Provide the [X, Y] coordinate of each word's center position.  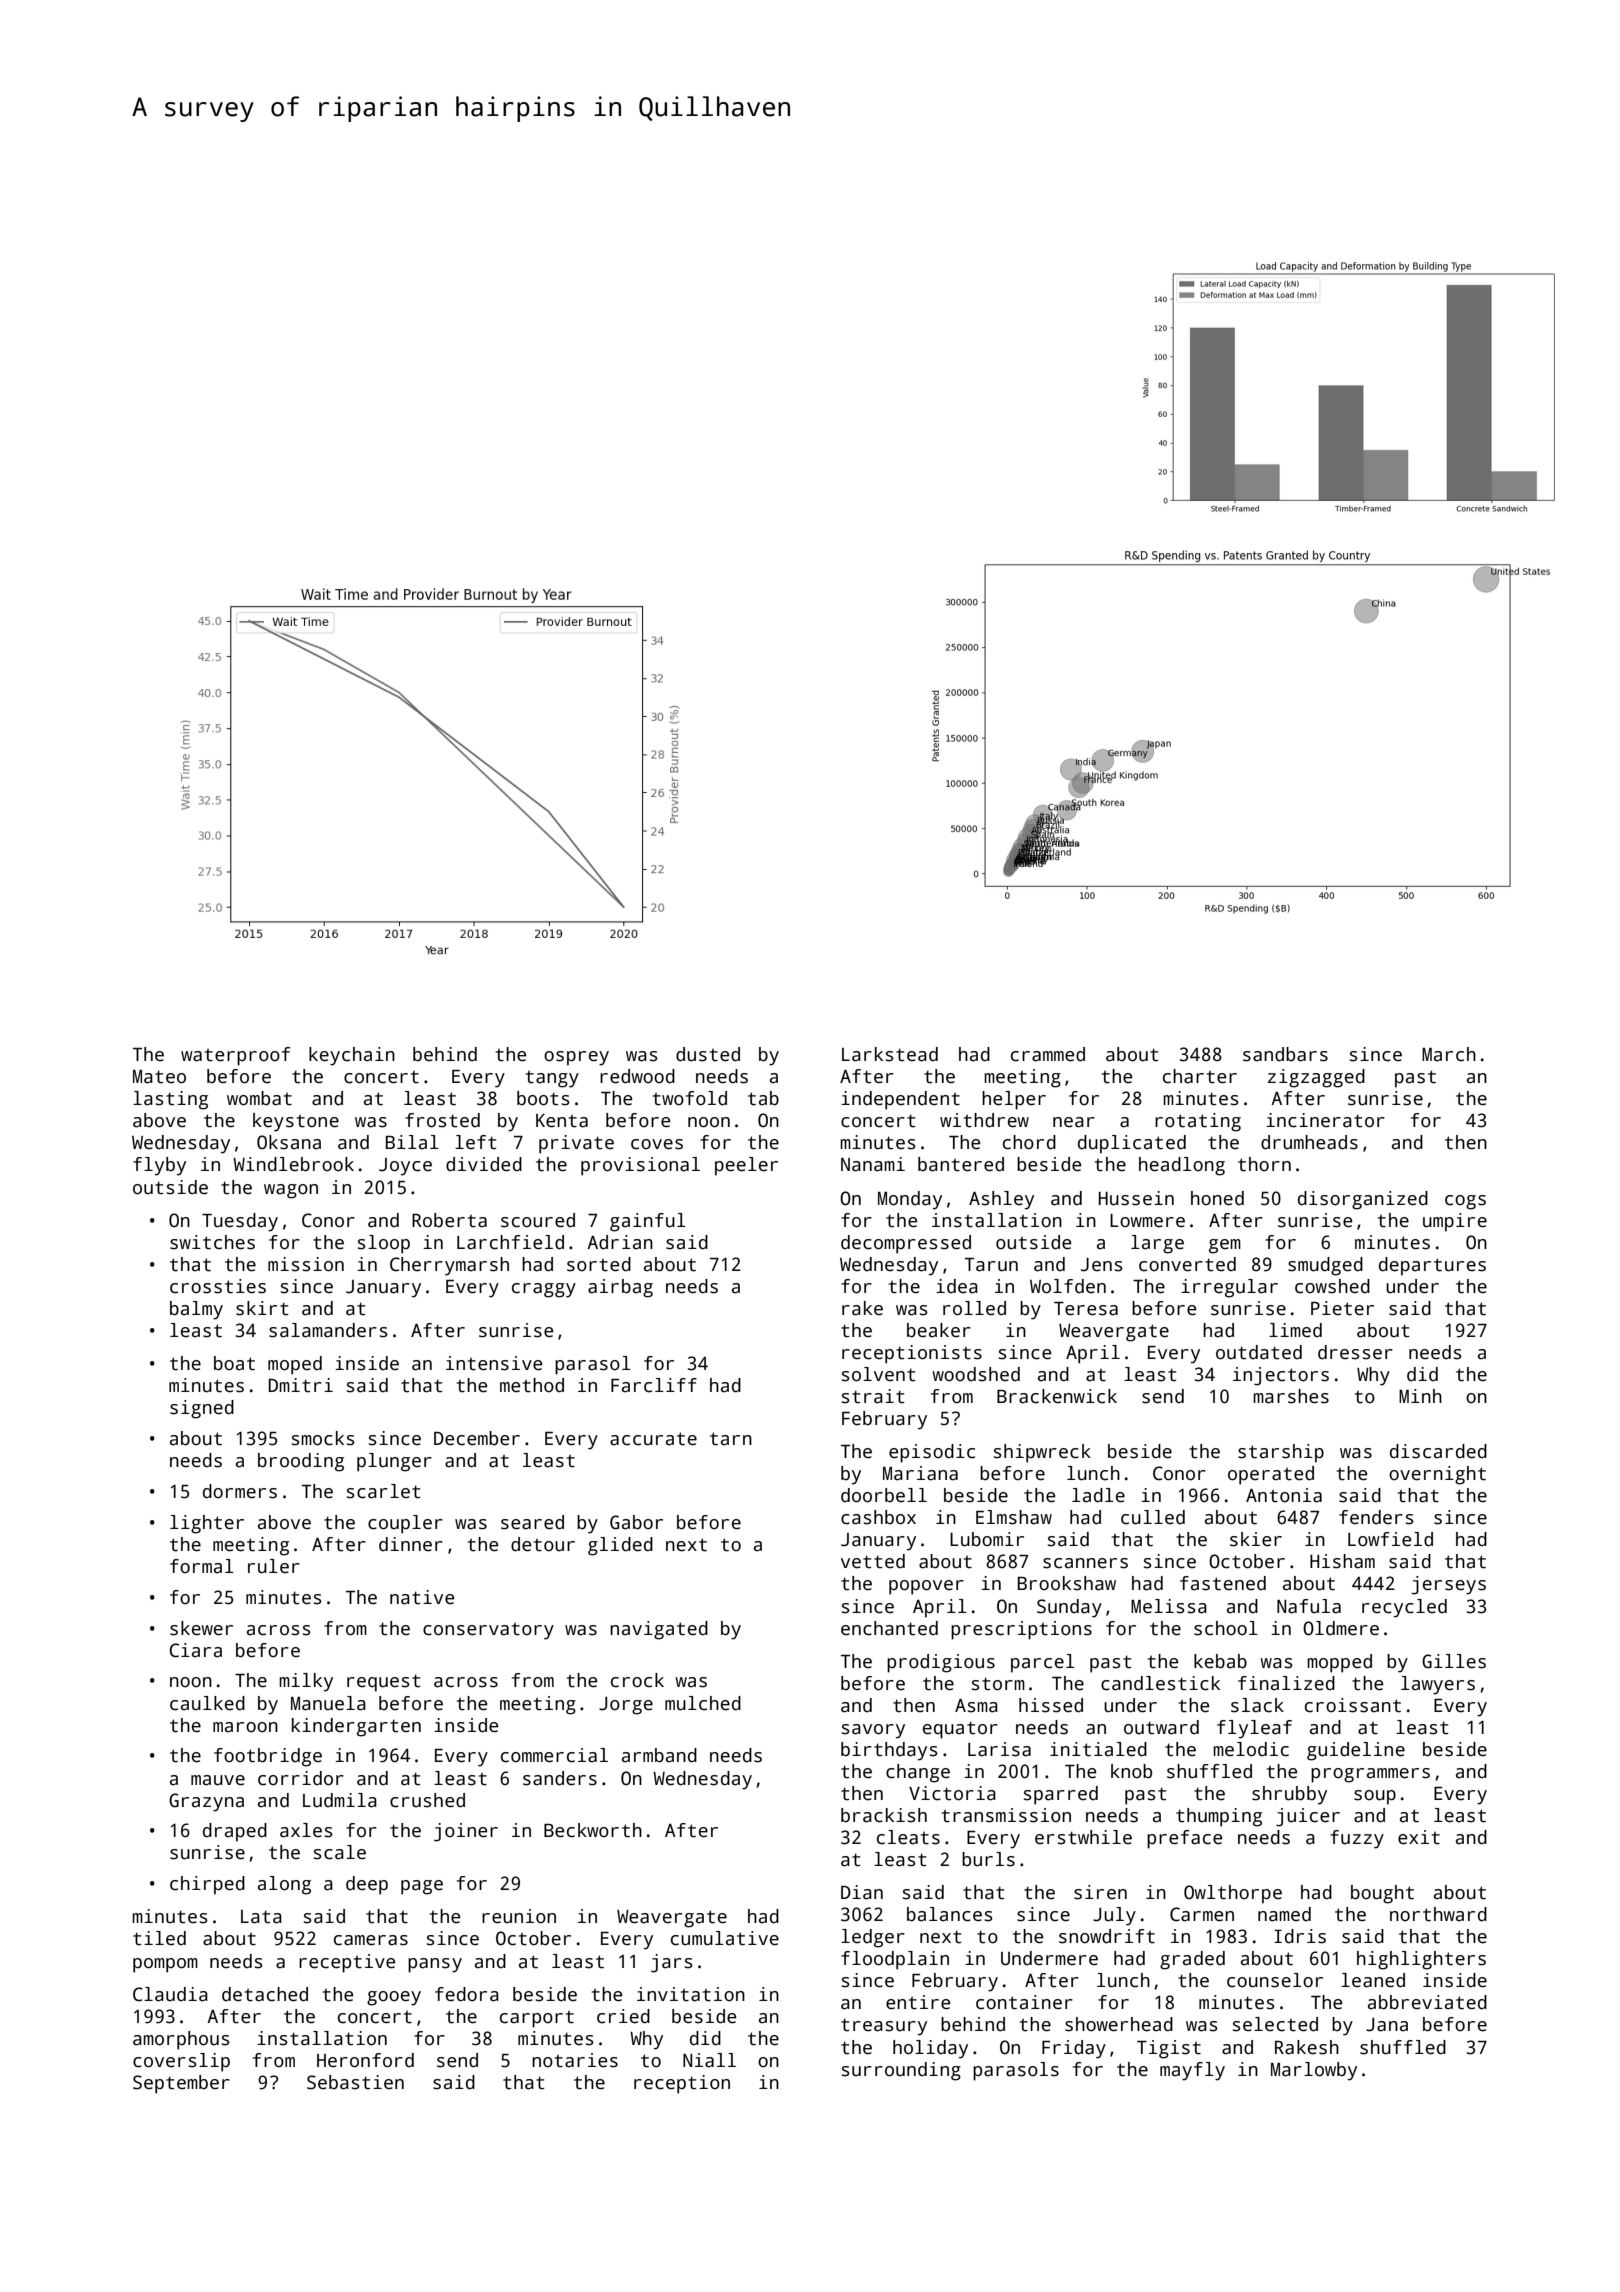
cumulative [725, 1938]
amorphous [181, 2040]
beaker [939, 1330]
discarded [1438, 1451]
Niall [709, 2060]
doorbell [884, 1495]
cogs [1465, 1202]
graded [1192, 1960]
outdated [1259, 1352]
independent [900, 1100]
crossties [218, 1286]
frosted [442, 1120]
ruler [274, 1566]
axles [306, 1830]
